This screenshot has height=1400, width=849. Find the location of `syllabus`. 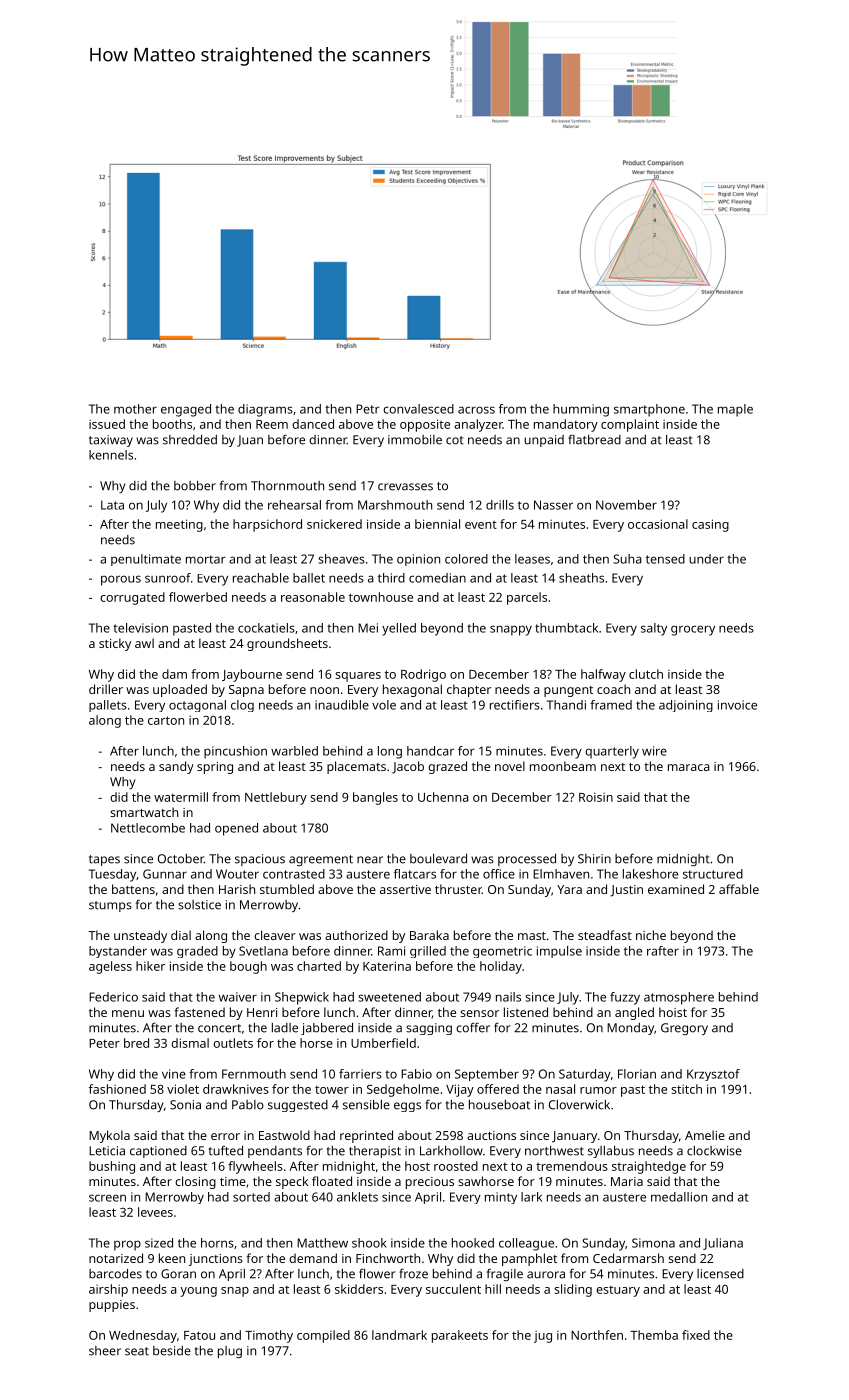

syllabus is located at coordinates (611, 1152).
